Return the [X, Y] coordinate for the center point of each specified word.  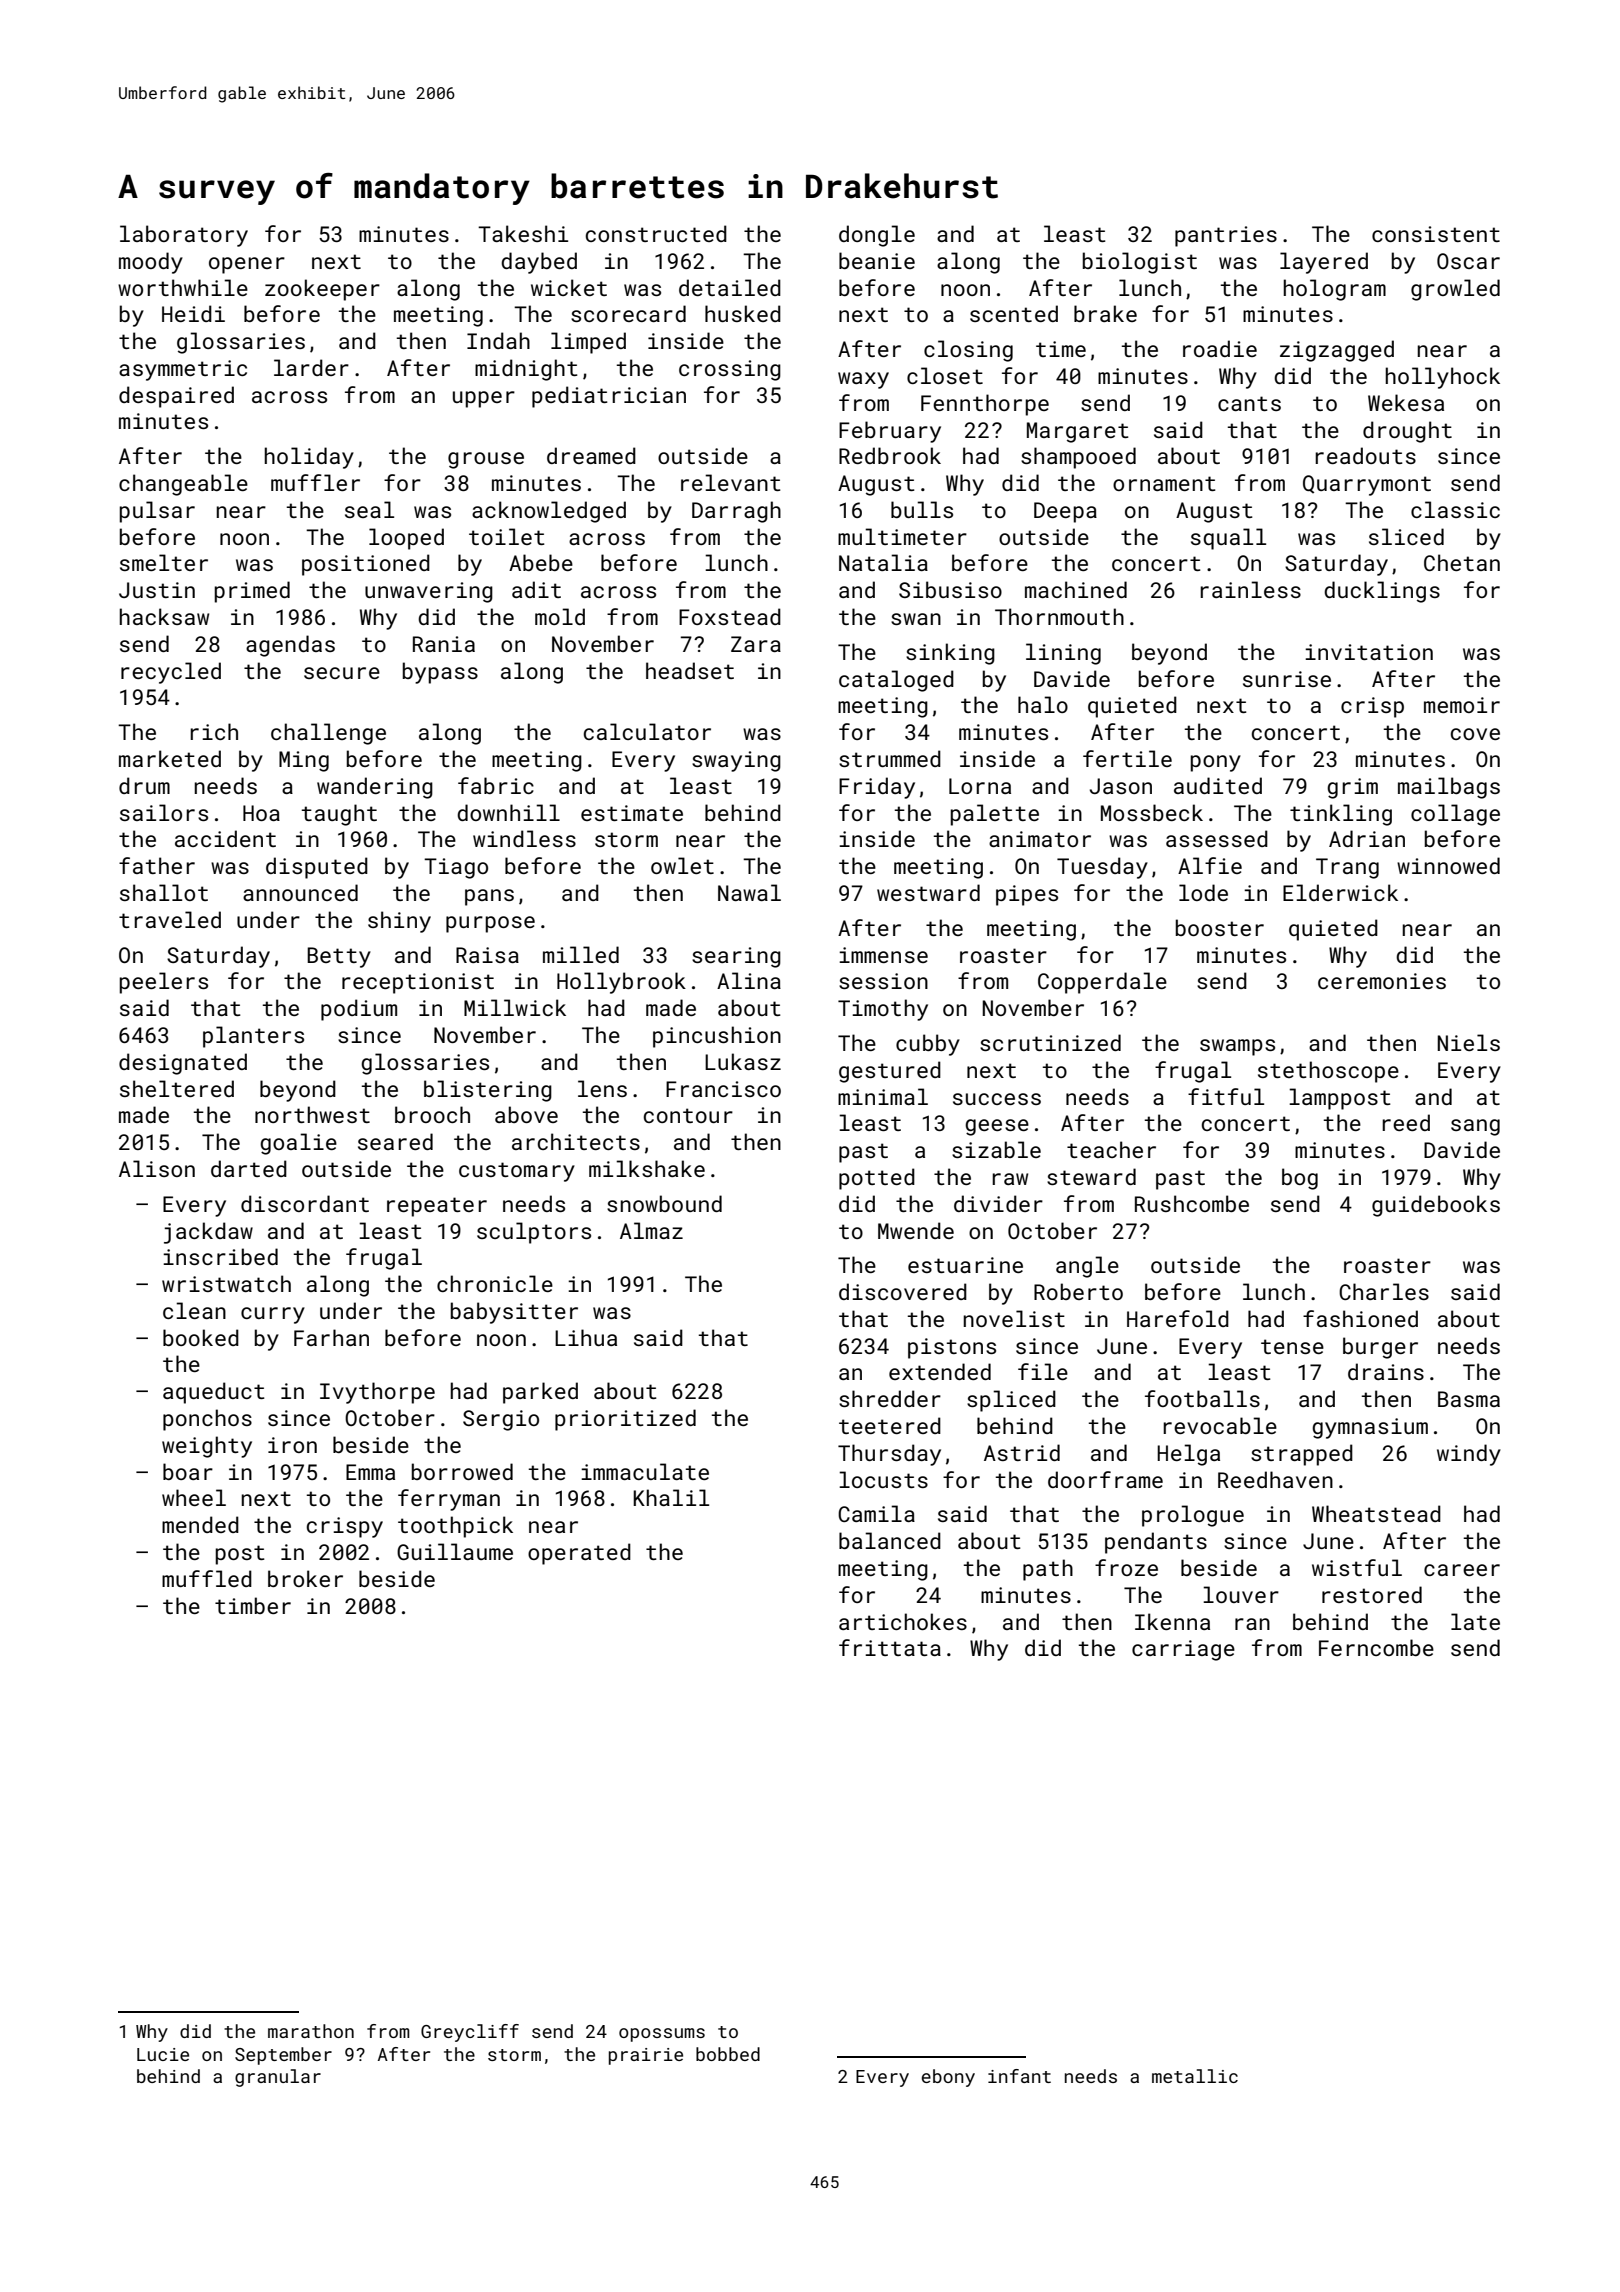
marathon [311, 2031]
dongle [877, 236]
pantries [1226, 236]
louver [1241, 1594]
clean [194, 1310]
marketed [170, 758]
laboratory [184, 236]
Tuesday [1102, 868]
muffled [207, 1578]
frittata [890, 1647]
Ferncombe [1376, 1647]
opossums [662, 2035]
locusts [883, 1479]
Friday [877, 788]
